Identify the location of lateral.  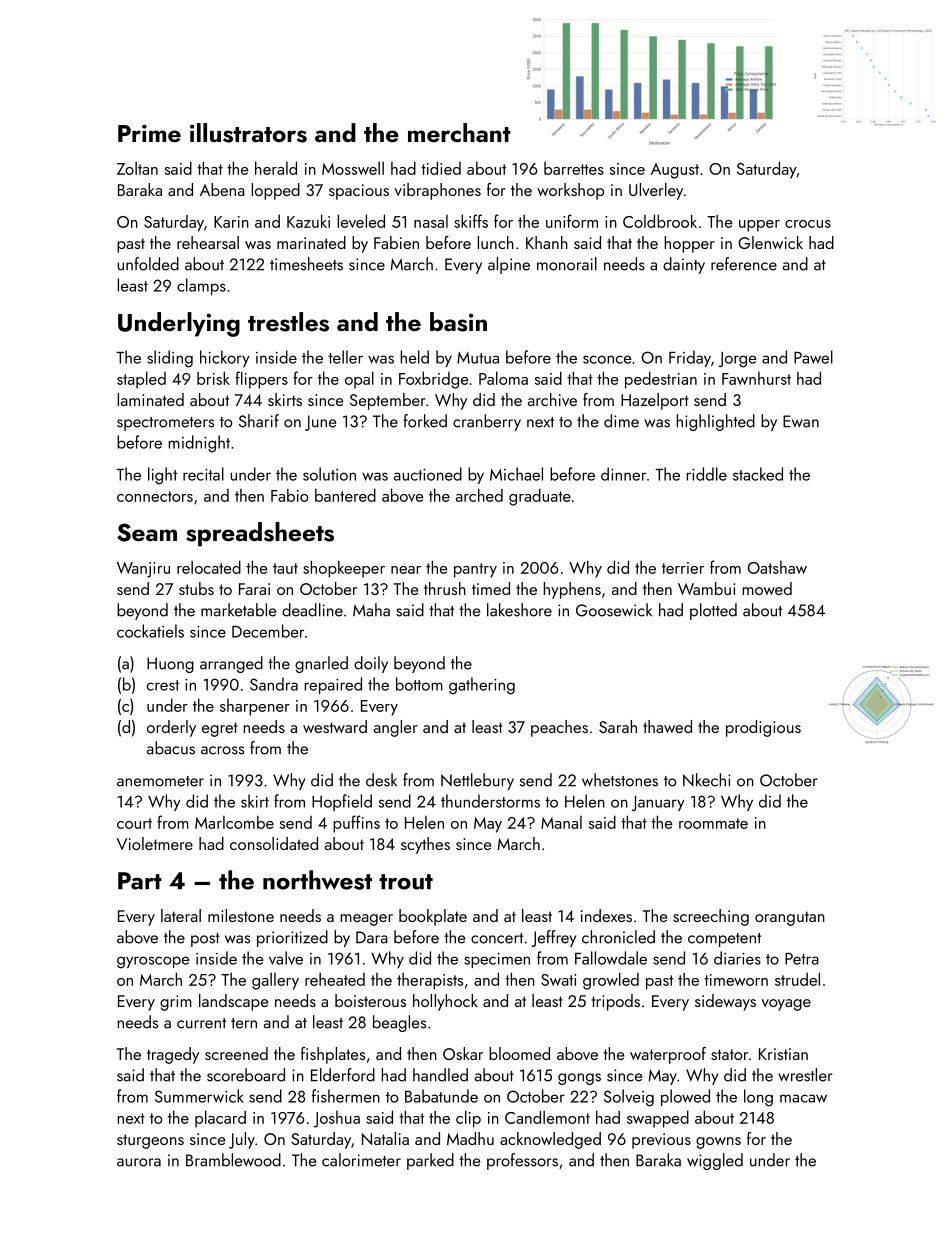
(181, 915).
